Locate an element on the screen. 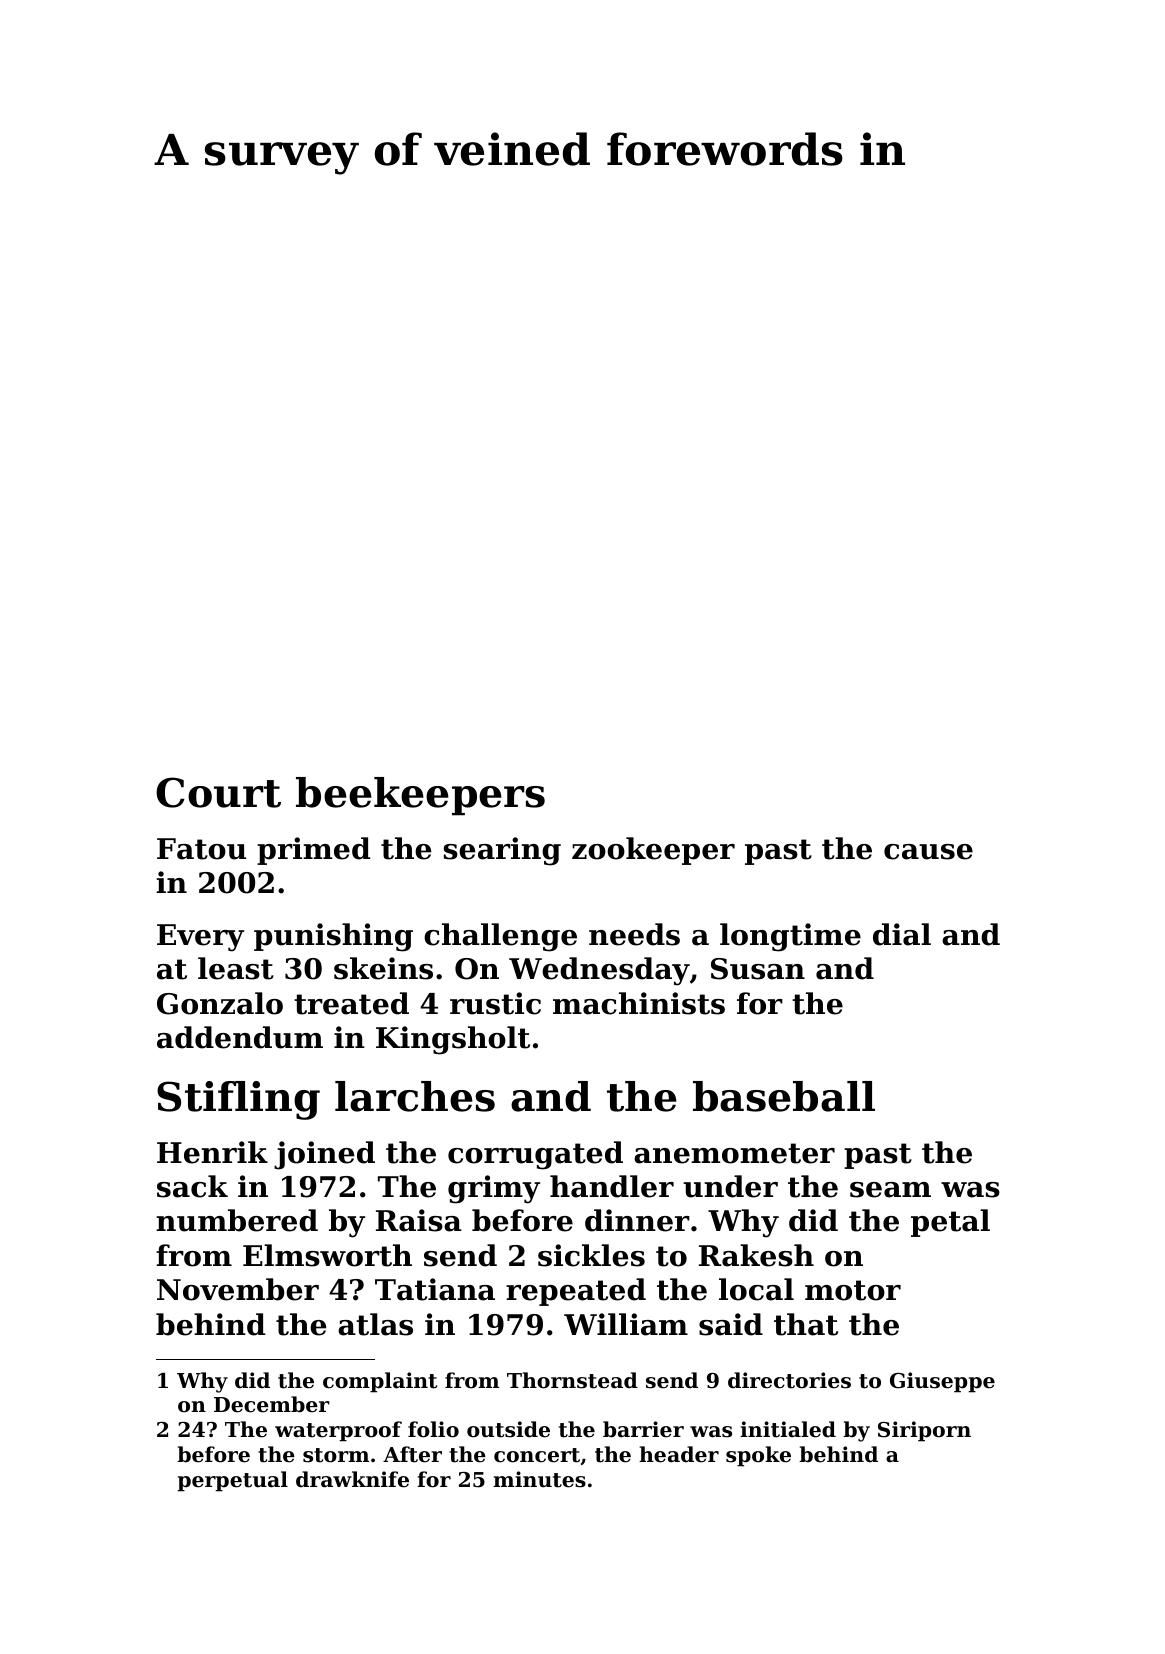  outside is located at coordinates (508, 1429).
